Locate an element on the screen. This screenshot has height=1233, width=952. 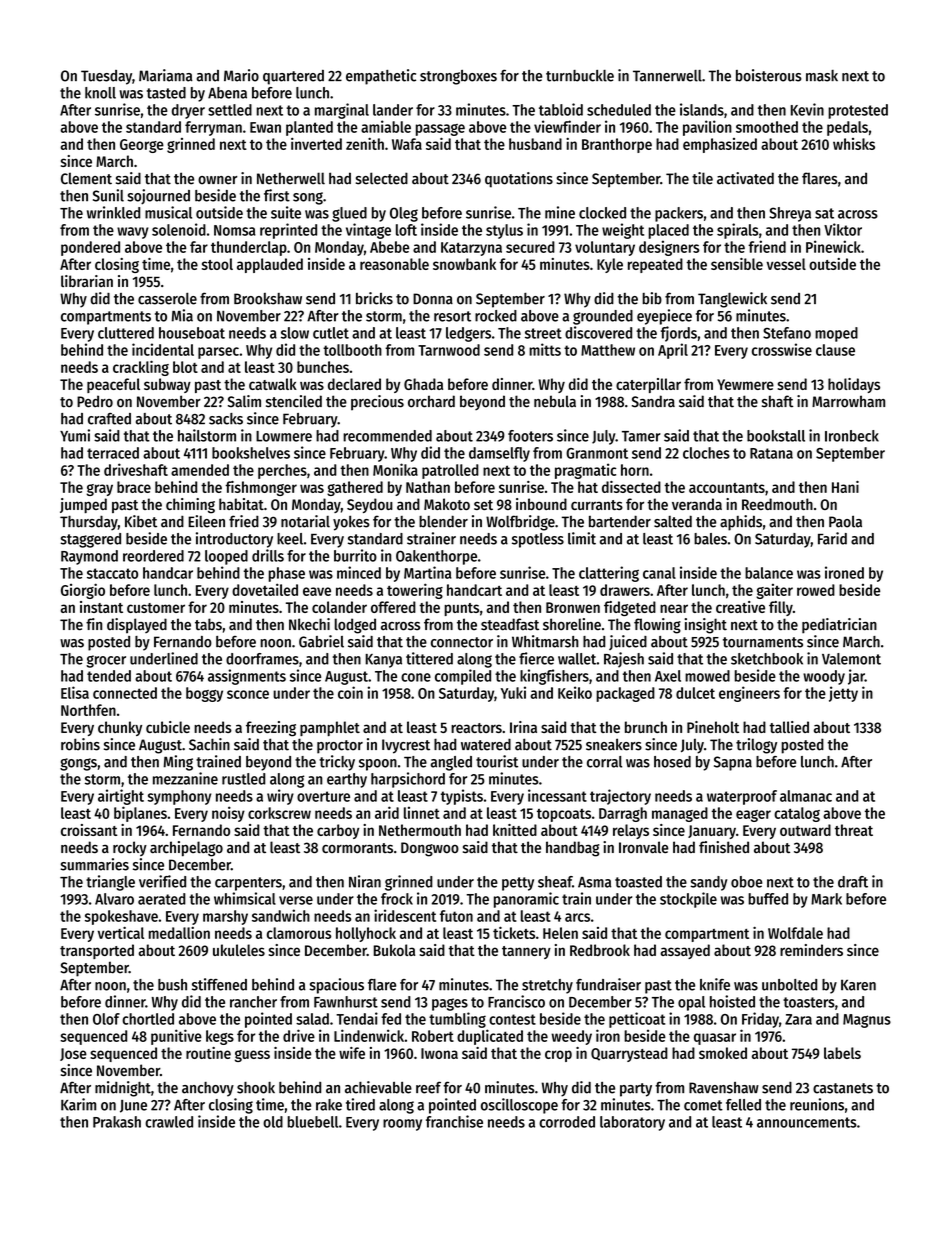
Tuesday is located at coordinates (106, 77).
